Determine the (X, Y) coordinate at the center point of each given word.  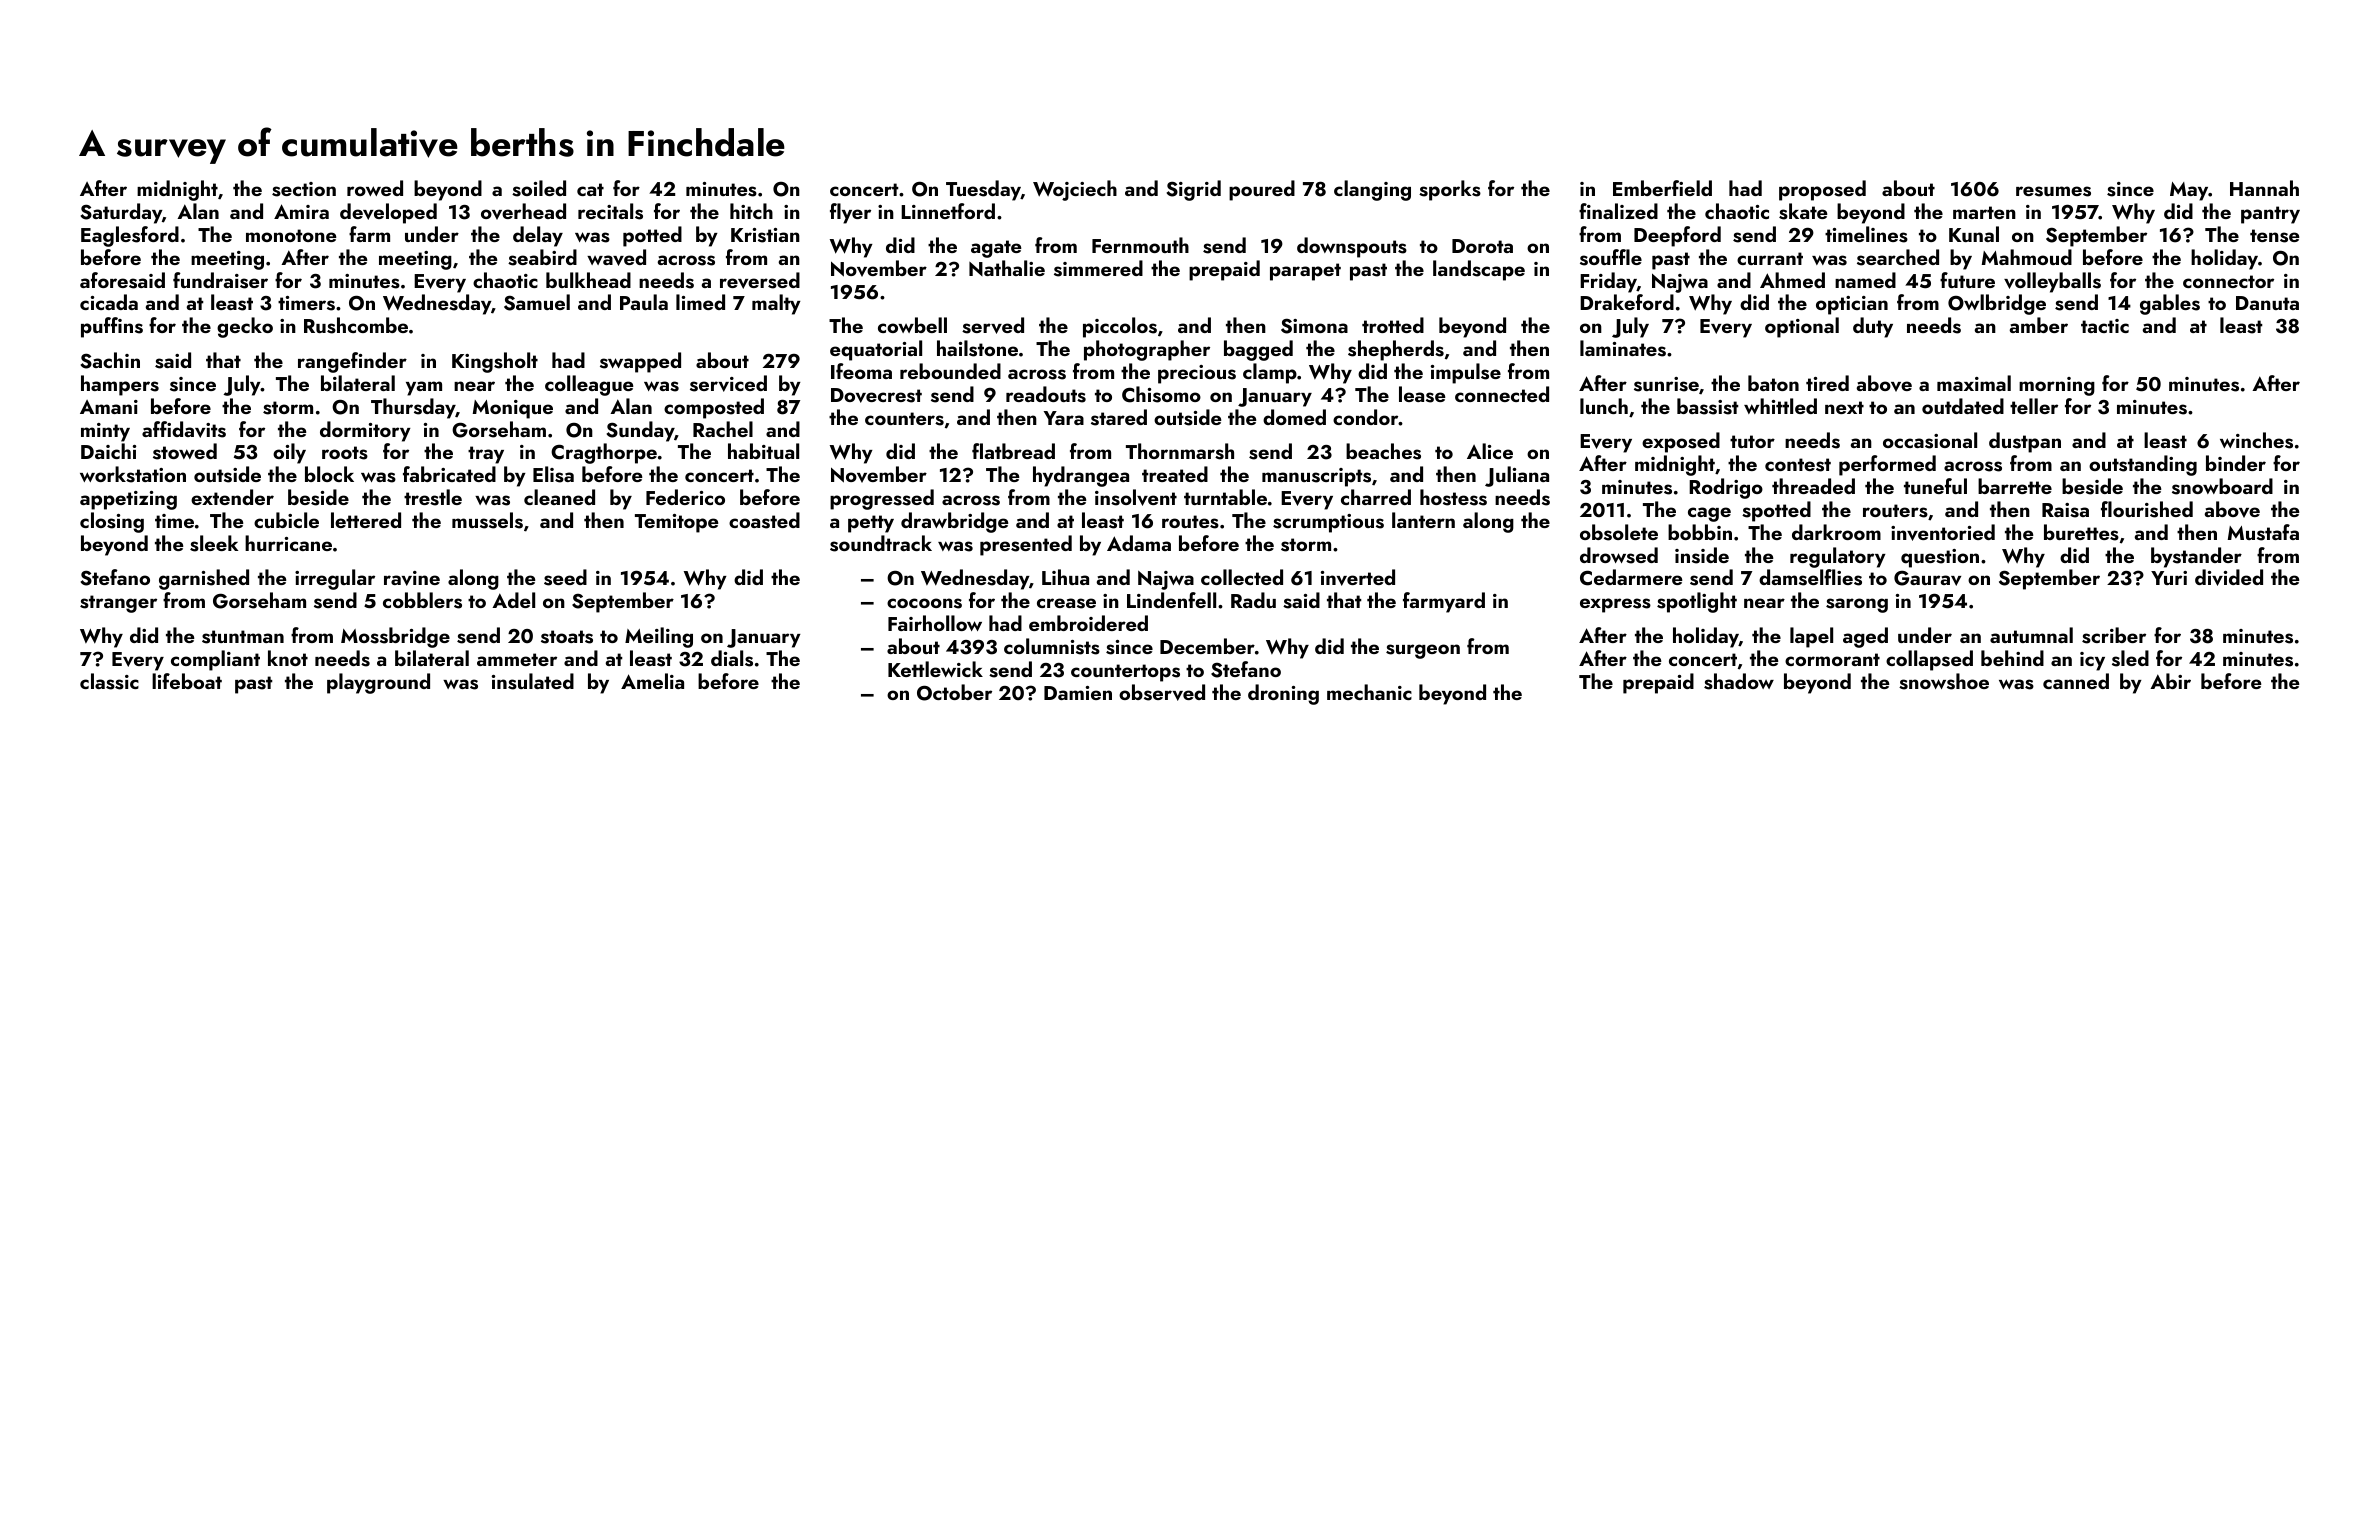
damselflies (1810, 577)
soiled (539, 188)
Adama (1139, 543)
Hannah (2264, 188)
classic (109, 681)
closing (112, 522)
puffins (112, 327)
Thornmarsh (1180, 451)
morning (2057, 386)
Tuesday (983, 190)
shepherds (1396, 350)
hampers (120, 385)
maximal (1974, 383)
